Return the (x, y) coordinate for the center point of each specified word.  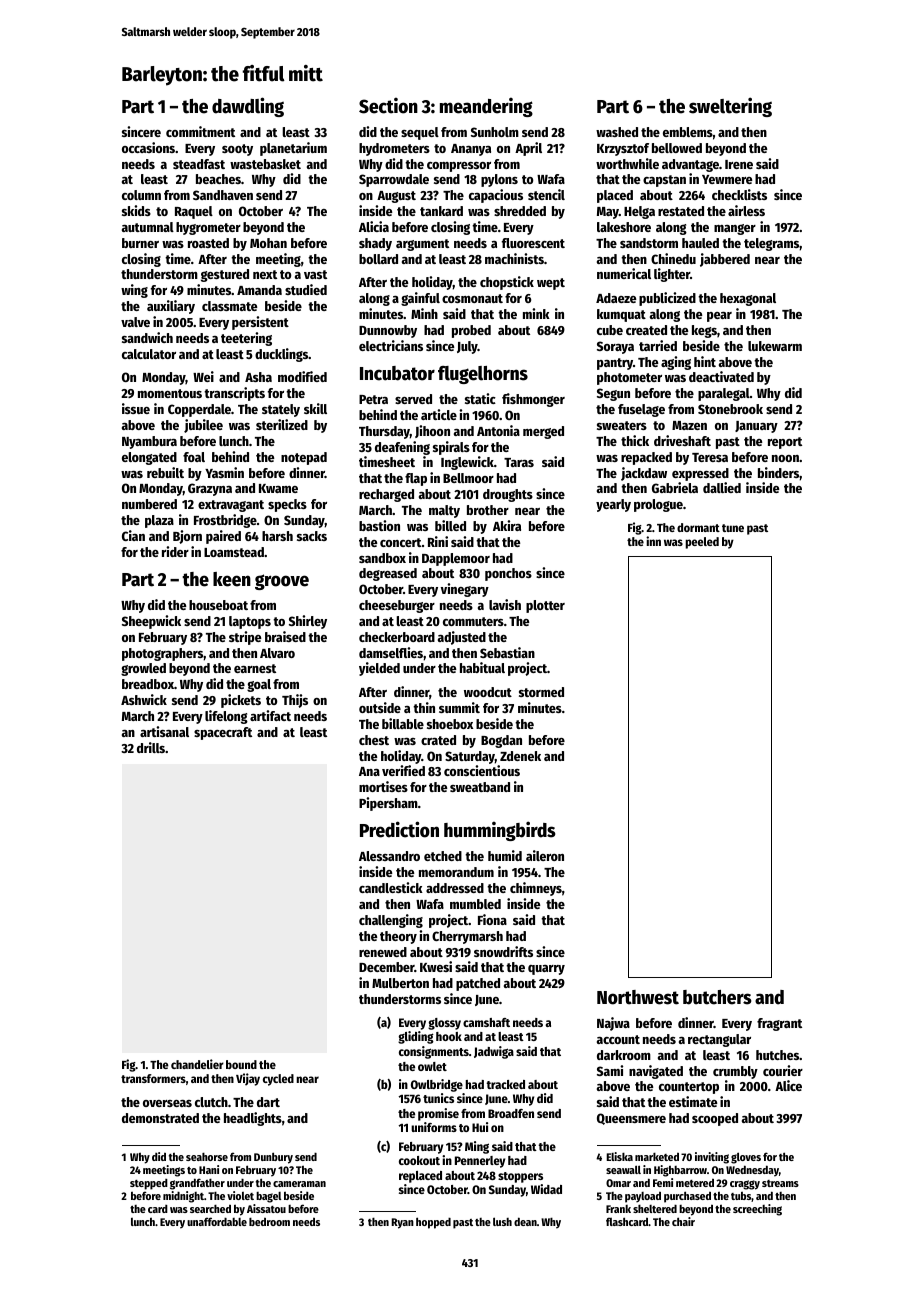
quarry (546, 970)
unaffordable (217, 1221)
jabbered (725, 260)
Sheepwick (151, 622)
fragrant (779, 1024)
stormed (541, 692)
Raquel (194, 212)
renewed (383, 952)
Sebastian (507, 652)
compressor (459, 167)
